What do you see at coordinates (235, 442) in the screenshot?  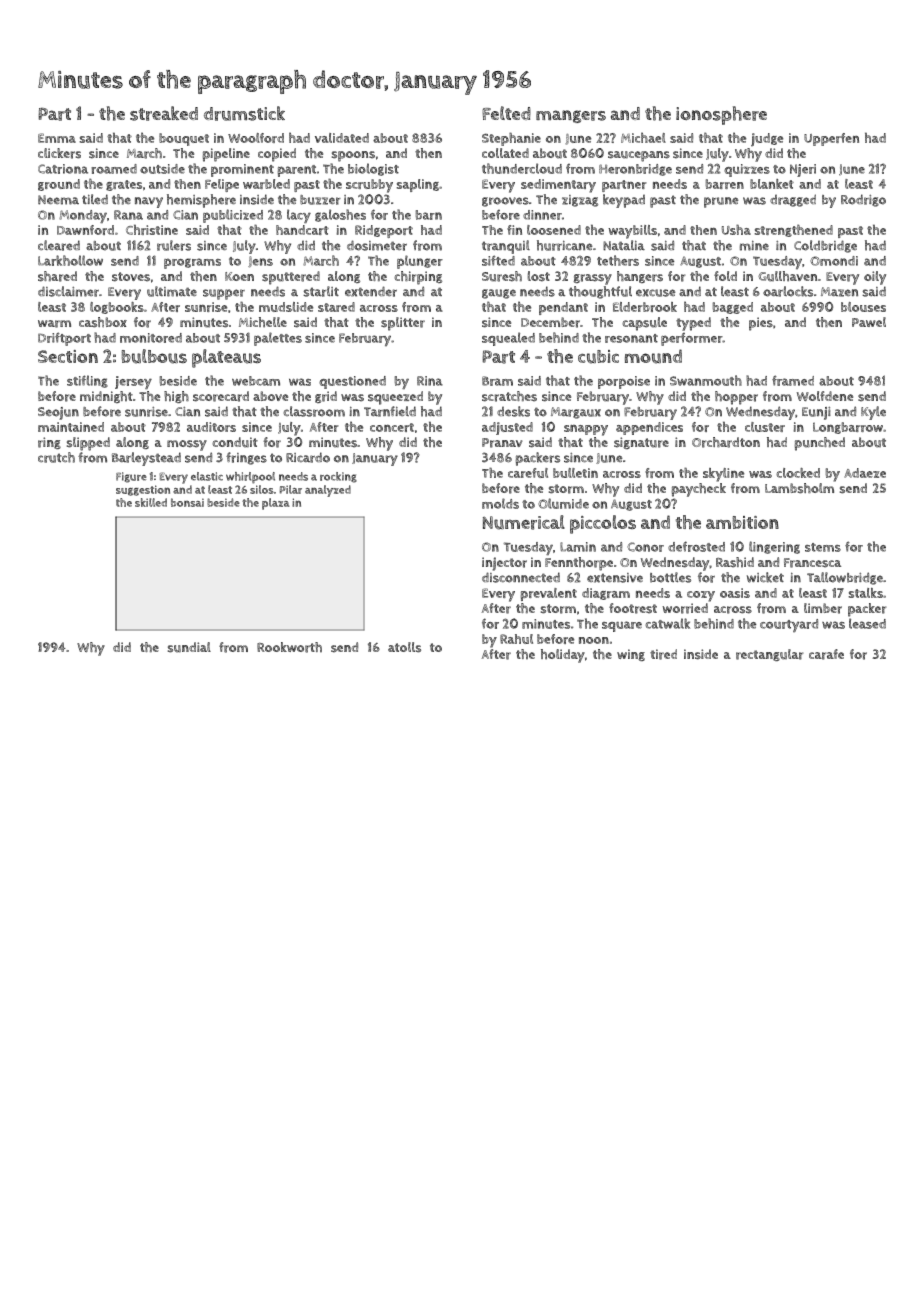 I see `conduit` at bounding box center [235, 442].
